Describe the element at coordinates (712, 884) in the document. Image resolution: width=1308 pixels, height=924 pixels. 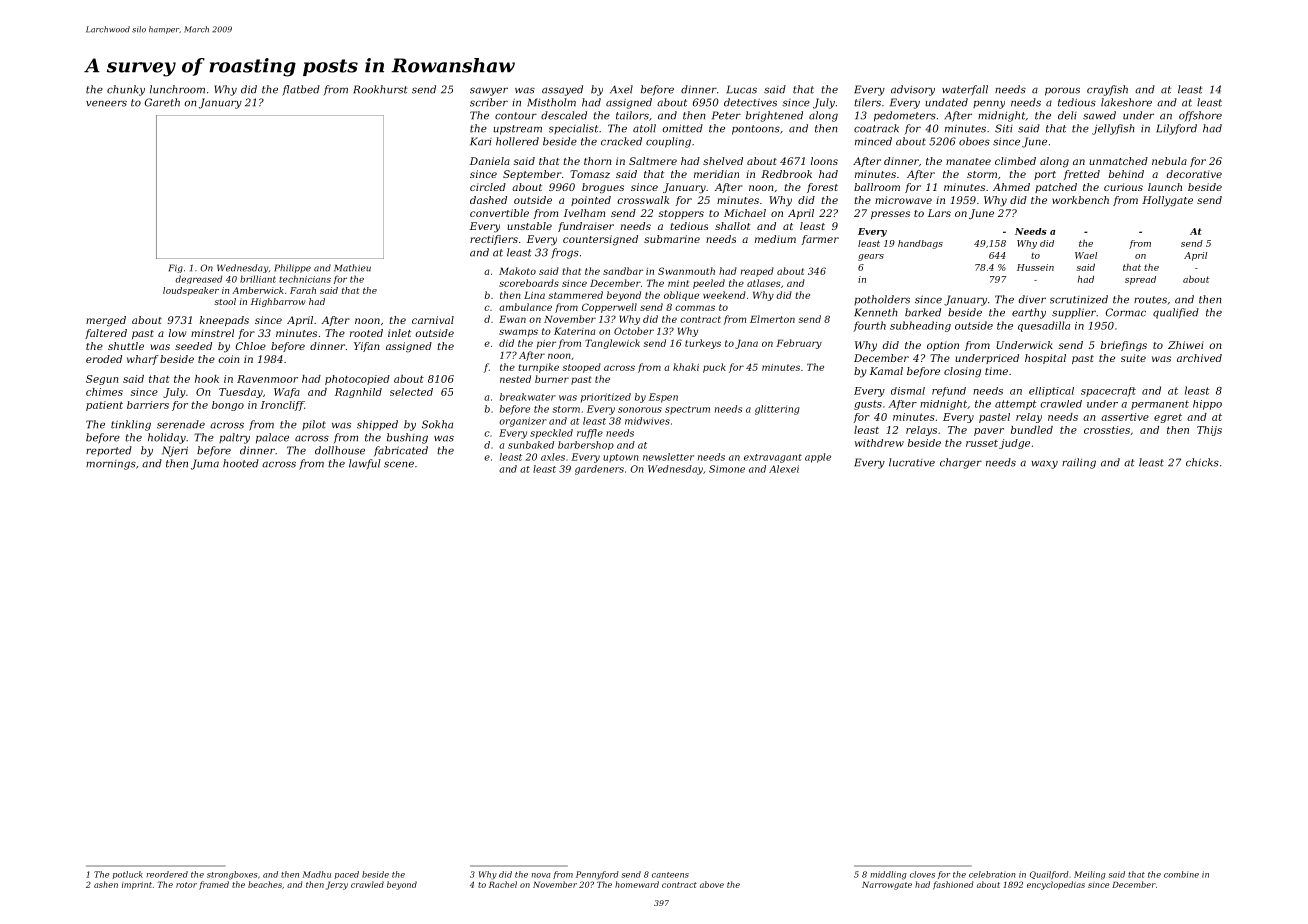
I see `above` at that location.
